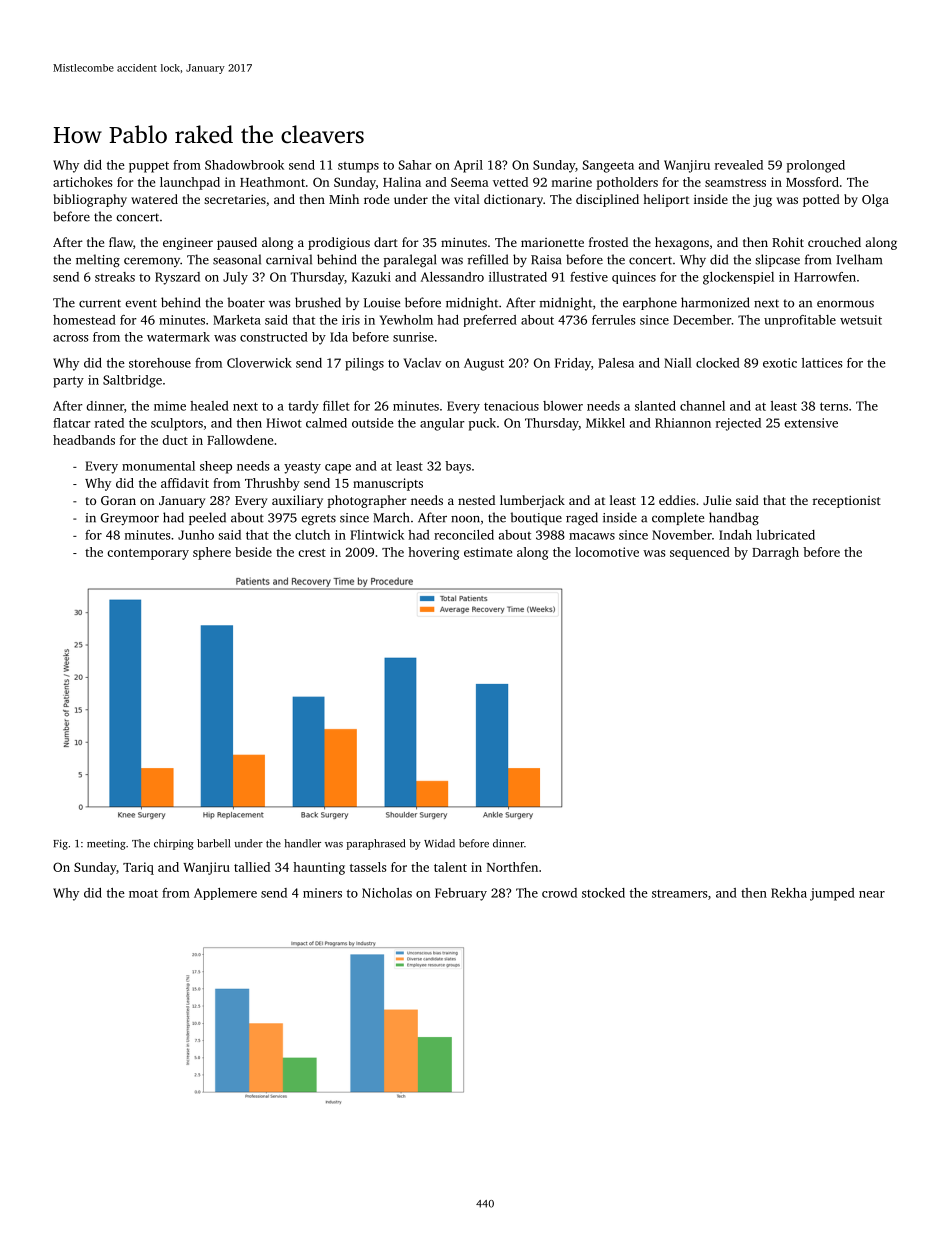  What do you see at coordinates (149, 167) in the screenshot?
I see `puppet` at bounding box center [149, 167].
